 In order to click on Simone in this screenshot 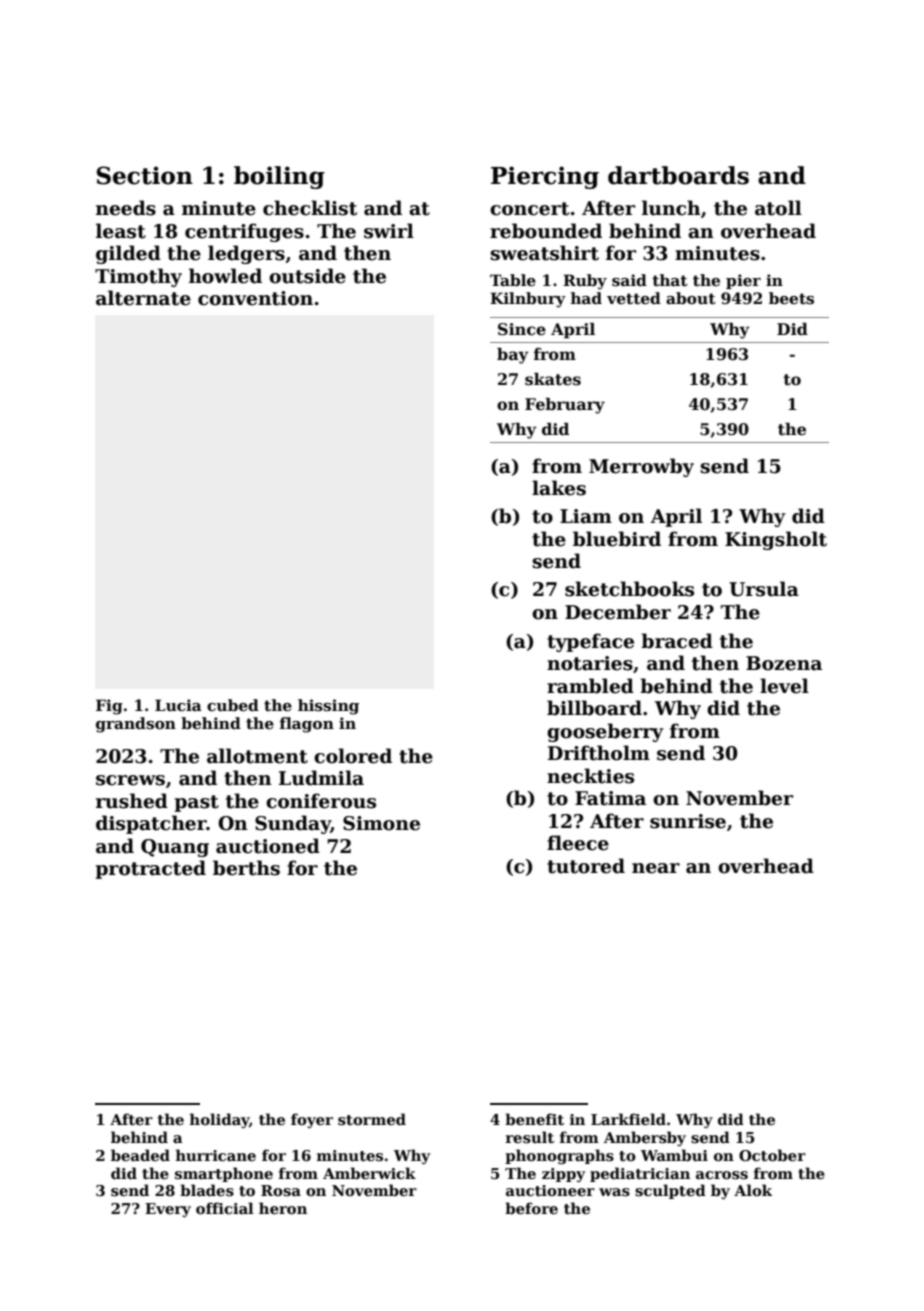, I will do `click(381, 823)`.
